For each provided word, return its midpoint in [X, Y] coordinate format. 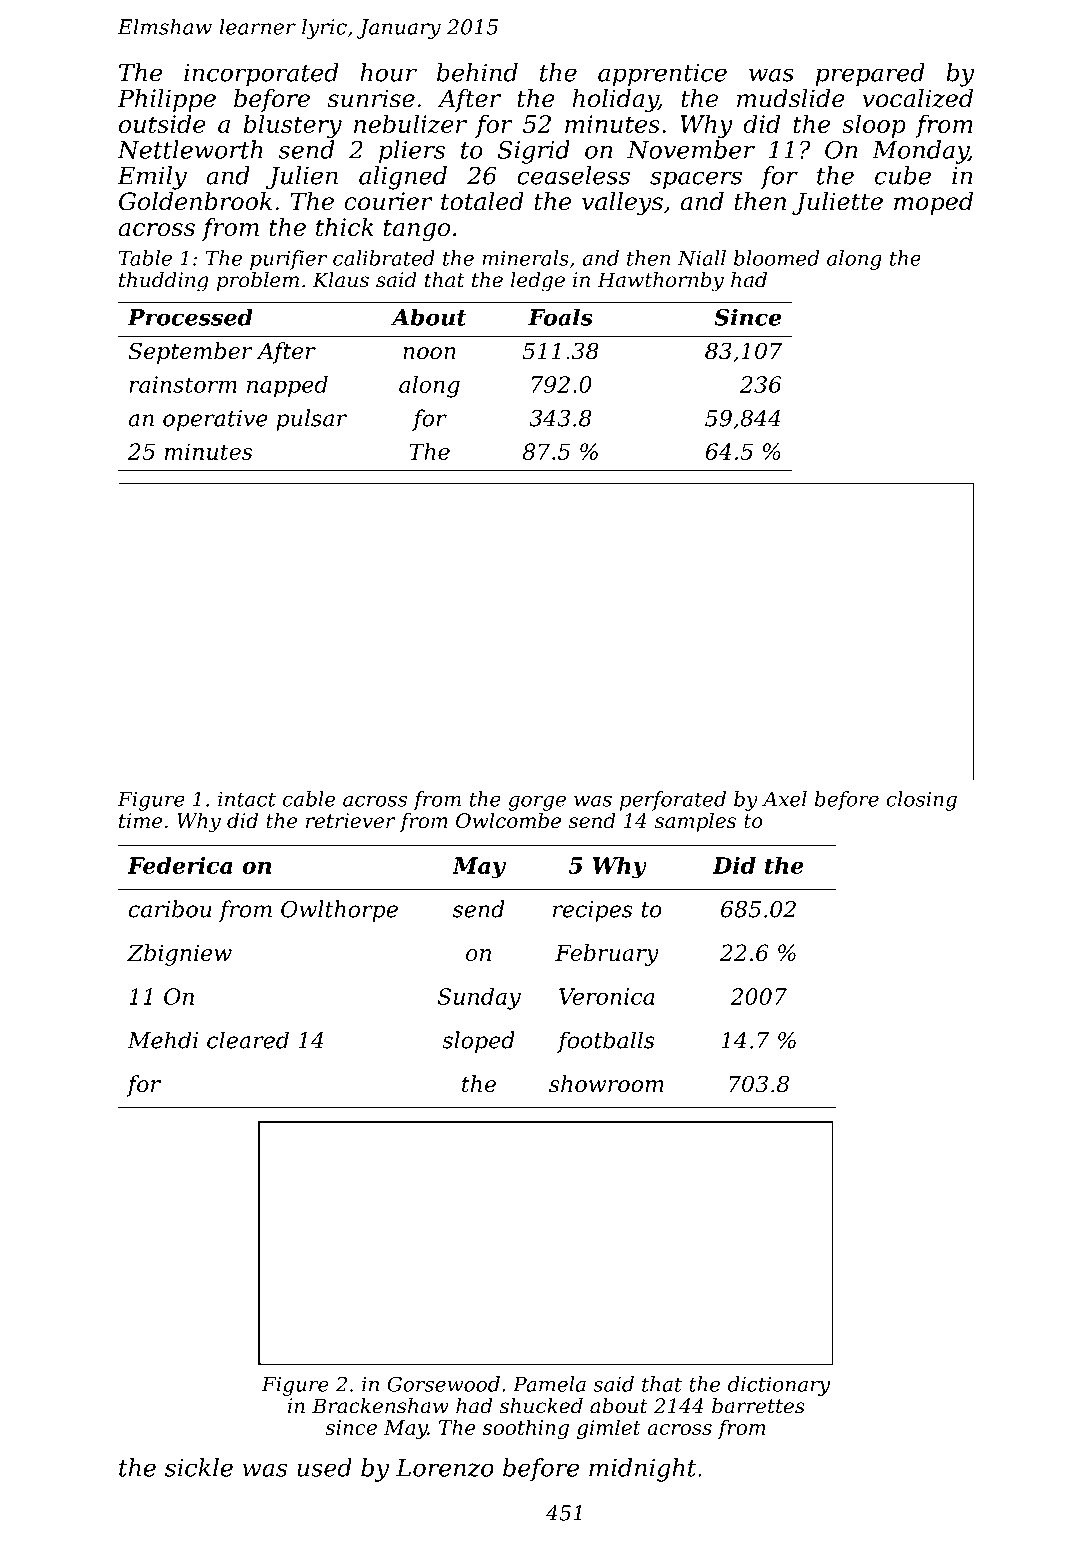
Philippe [166, 100]
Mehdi [162, 1040]
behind [477, 72]
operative [215, 420]
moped [933, 203]
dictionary [779, 1386]
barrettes [758, 1406]
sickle [199, 1467]
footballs [606, 1042]
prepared [870, 74]
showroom [606, 1084]
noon [429, 353]
